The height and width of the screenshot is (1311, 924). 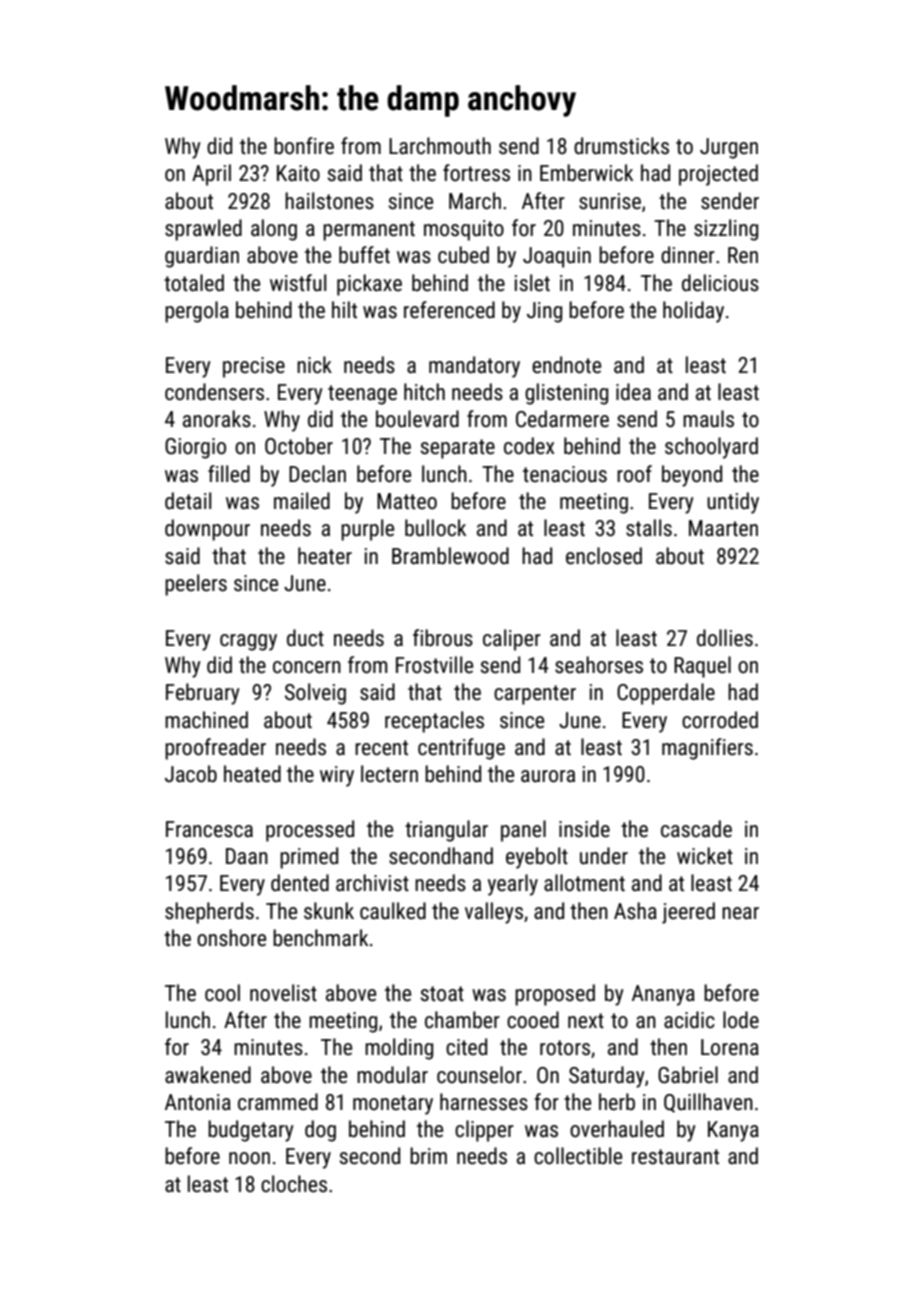 I want to click on holiday, so click(x=693, y=312).
